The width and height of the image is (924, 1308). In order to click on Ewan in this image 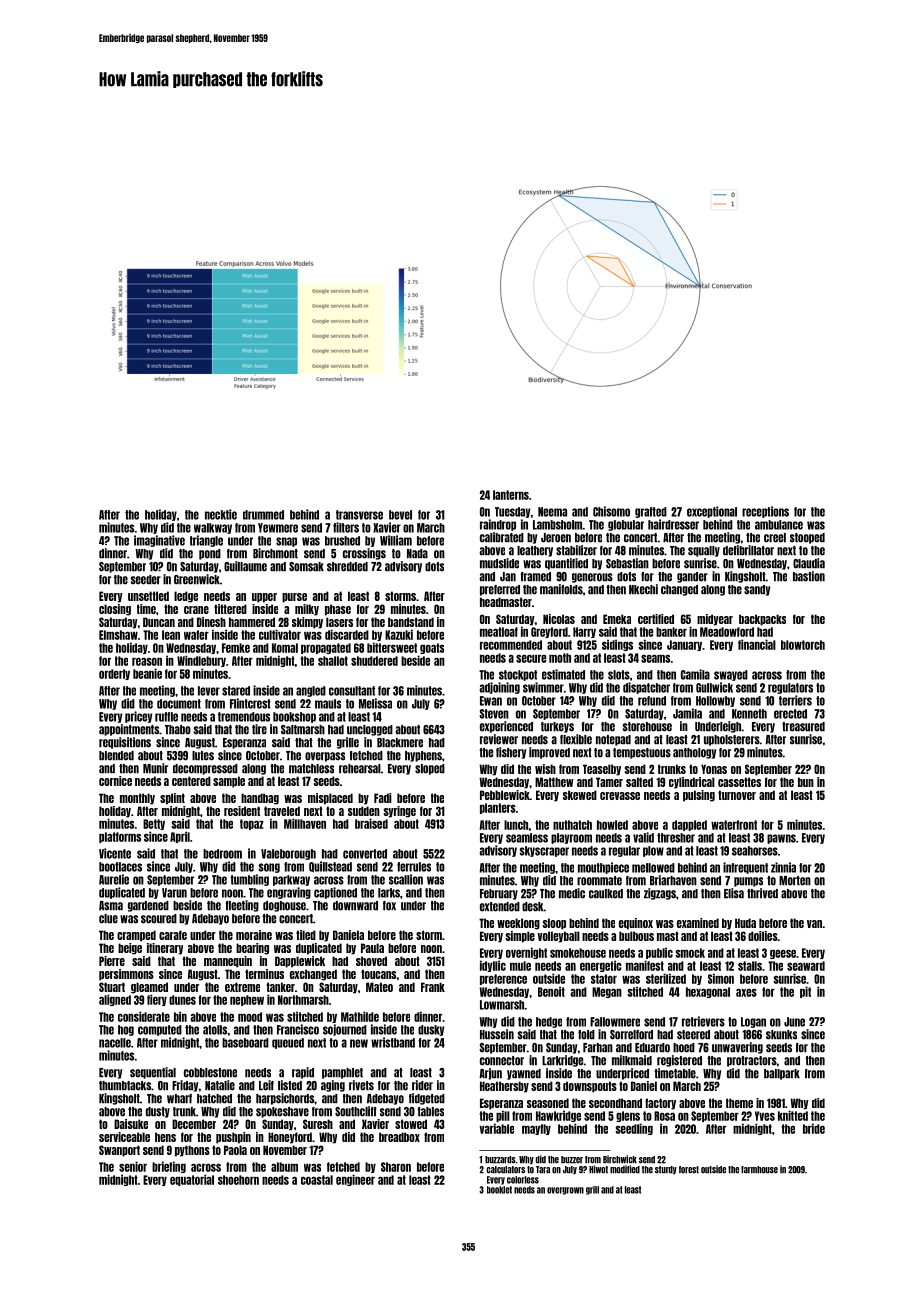, I will do `click(491, 701)`.
